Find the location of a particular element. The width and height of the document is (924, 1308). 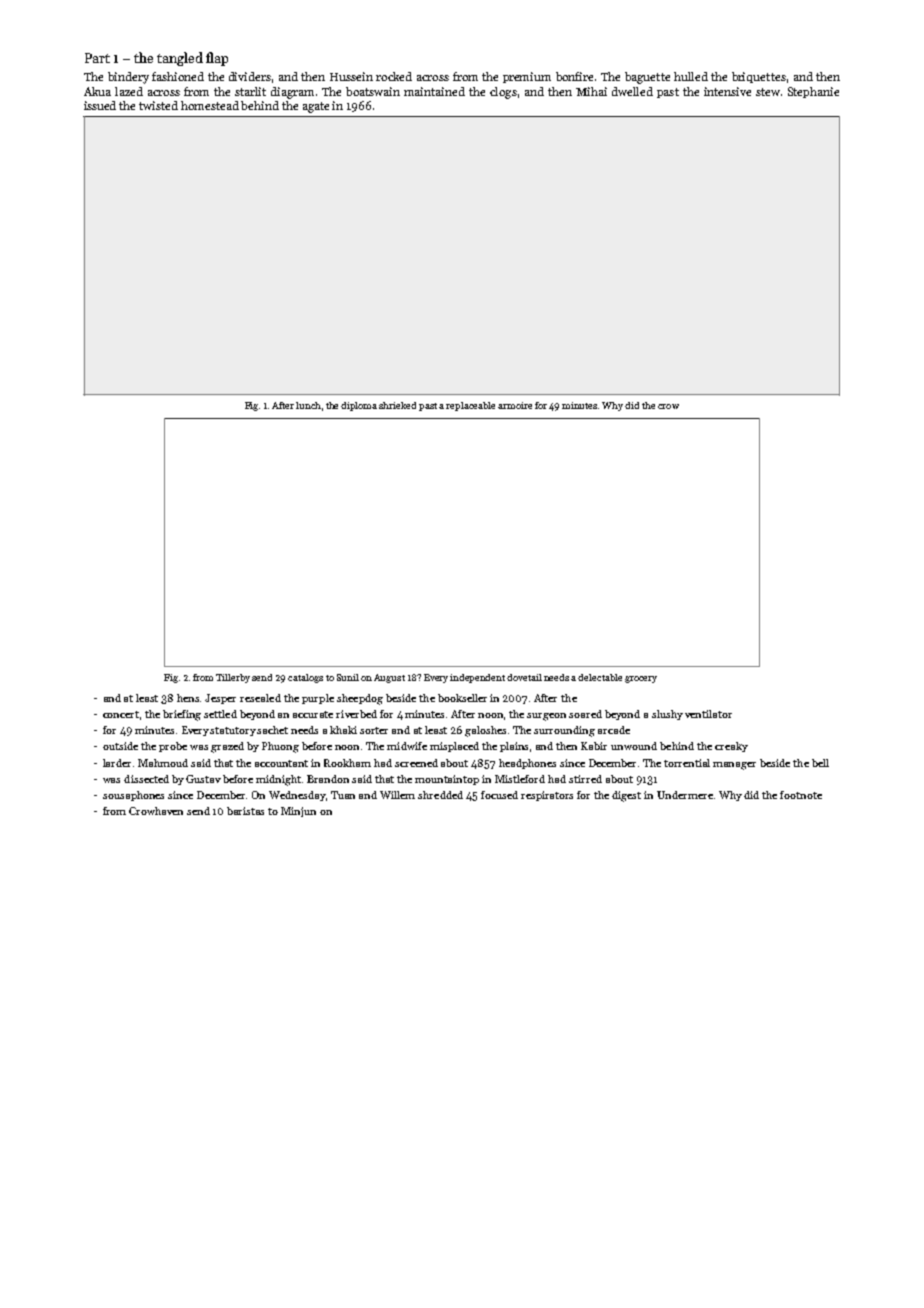

lunch is located at coordinates (308, 405).
